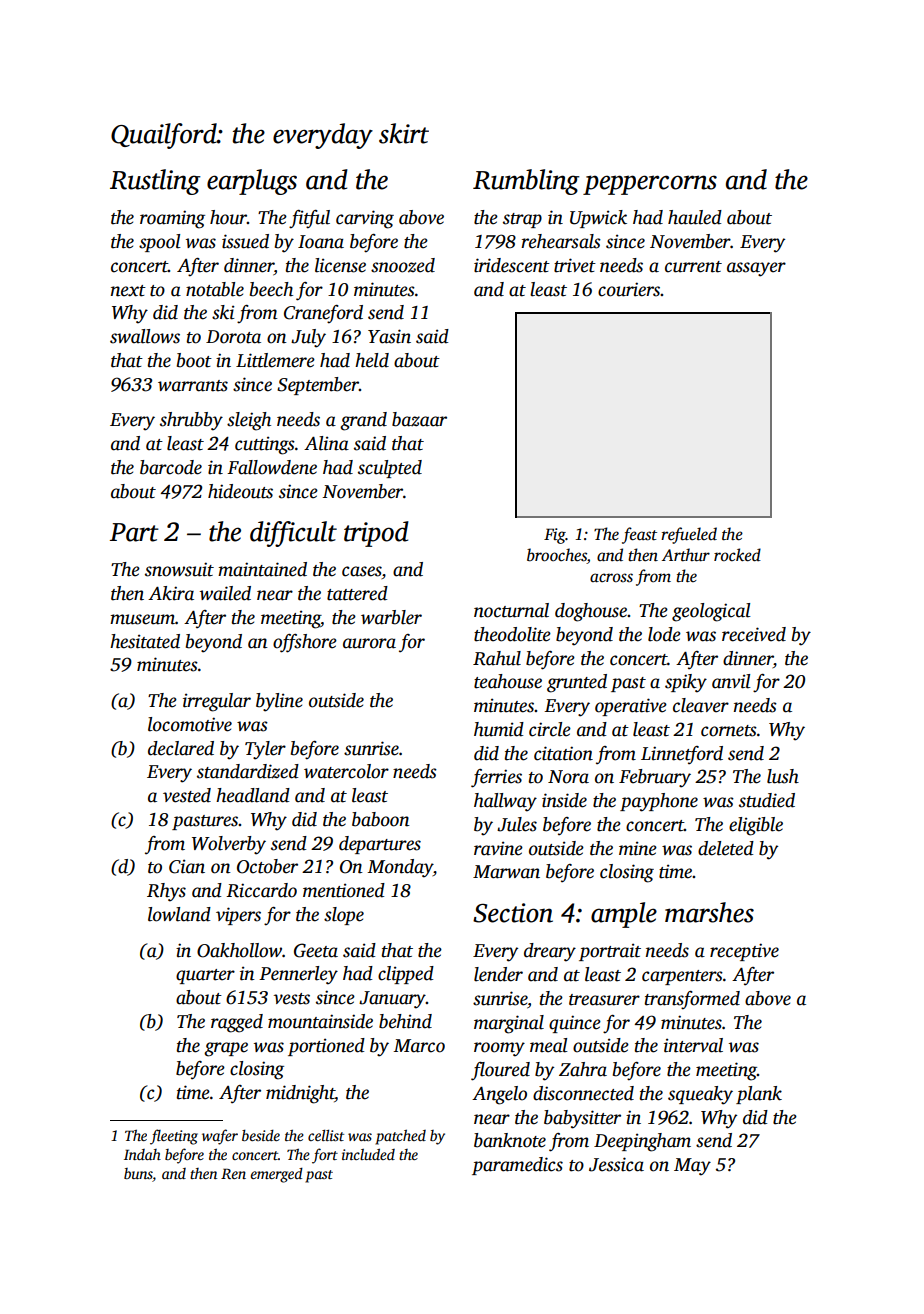 This page has height=1314, width=924. What do you see at coordinates (737, 555) in the page?
I see `rocked` at bounding box center [737, 555].
